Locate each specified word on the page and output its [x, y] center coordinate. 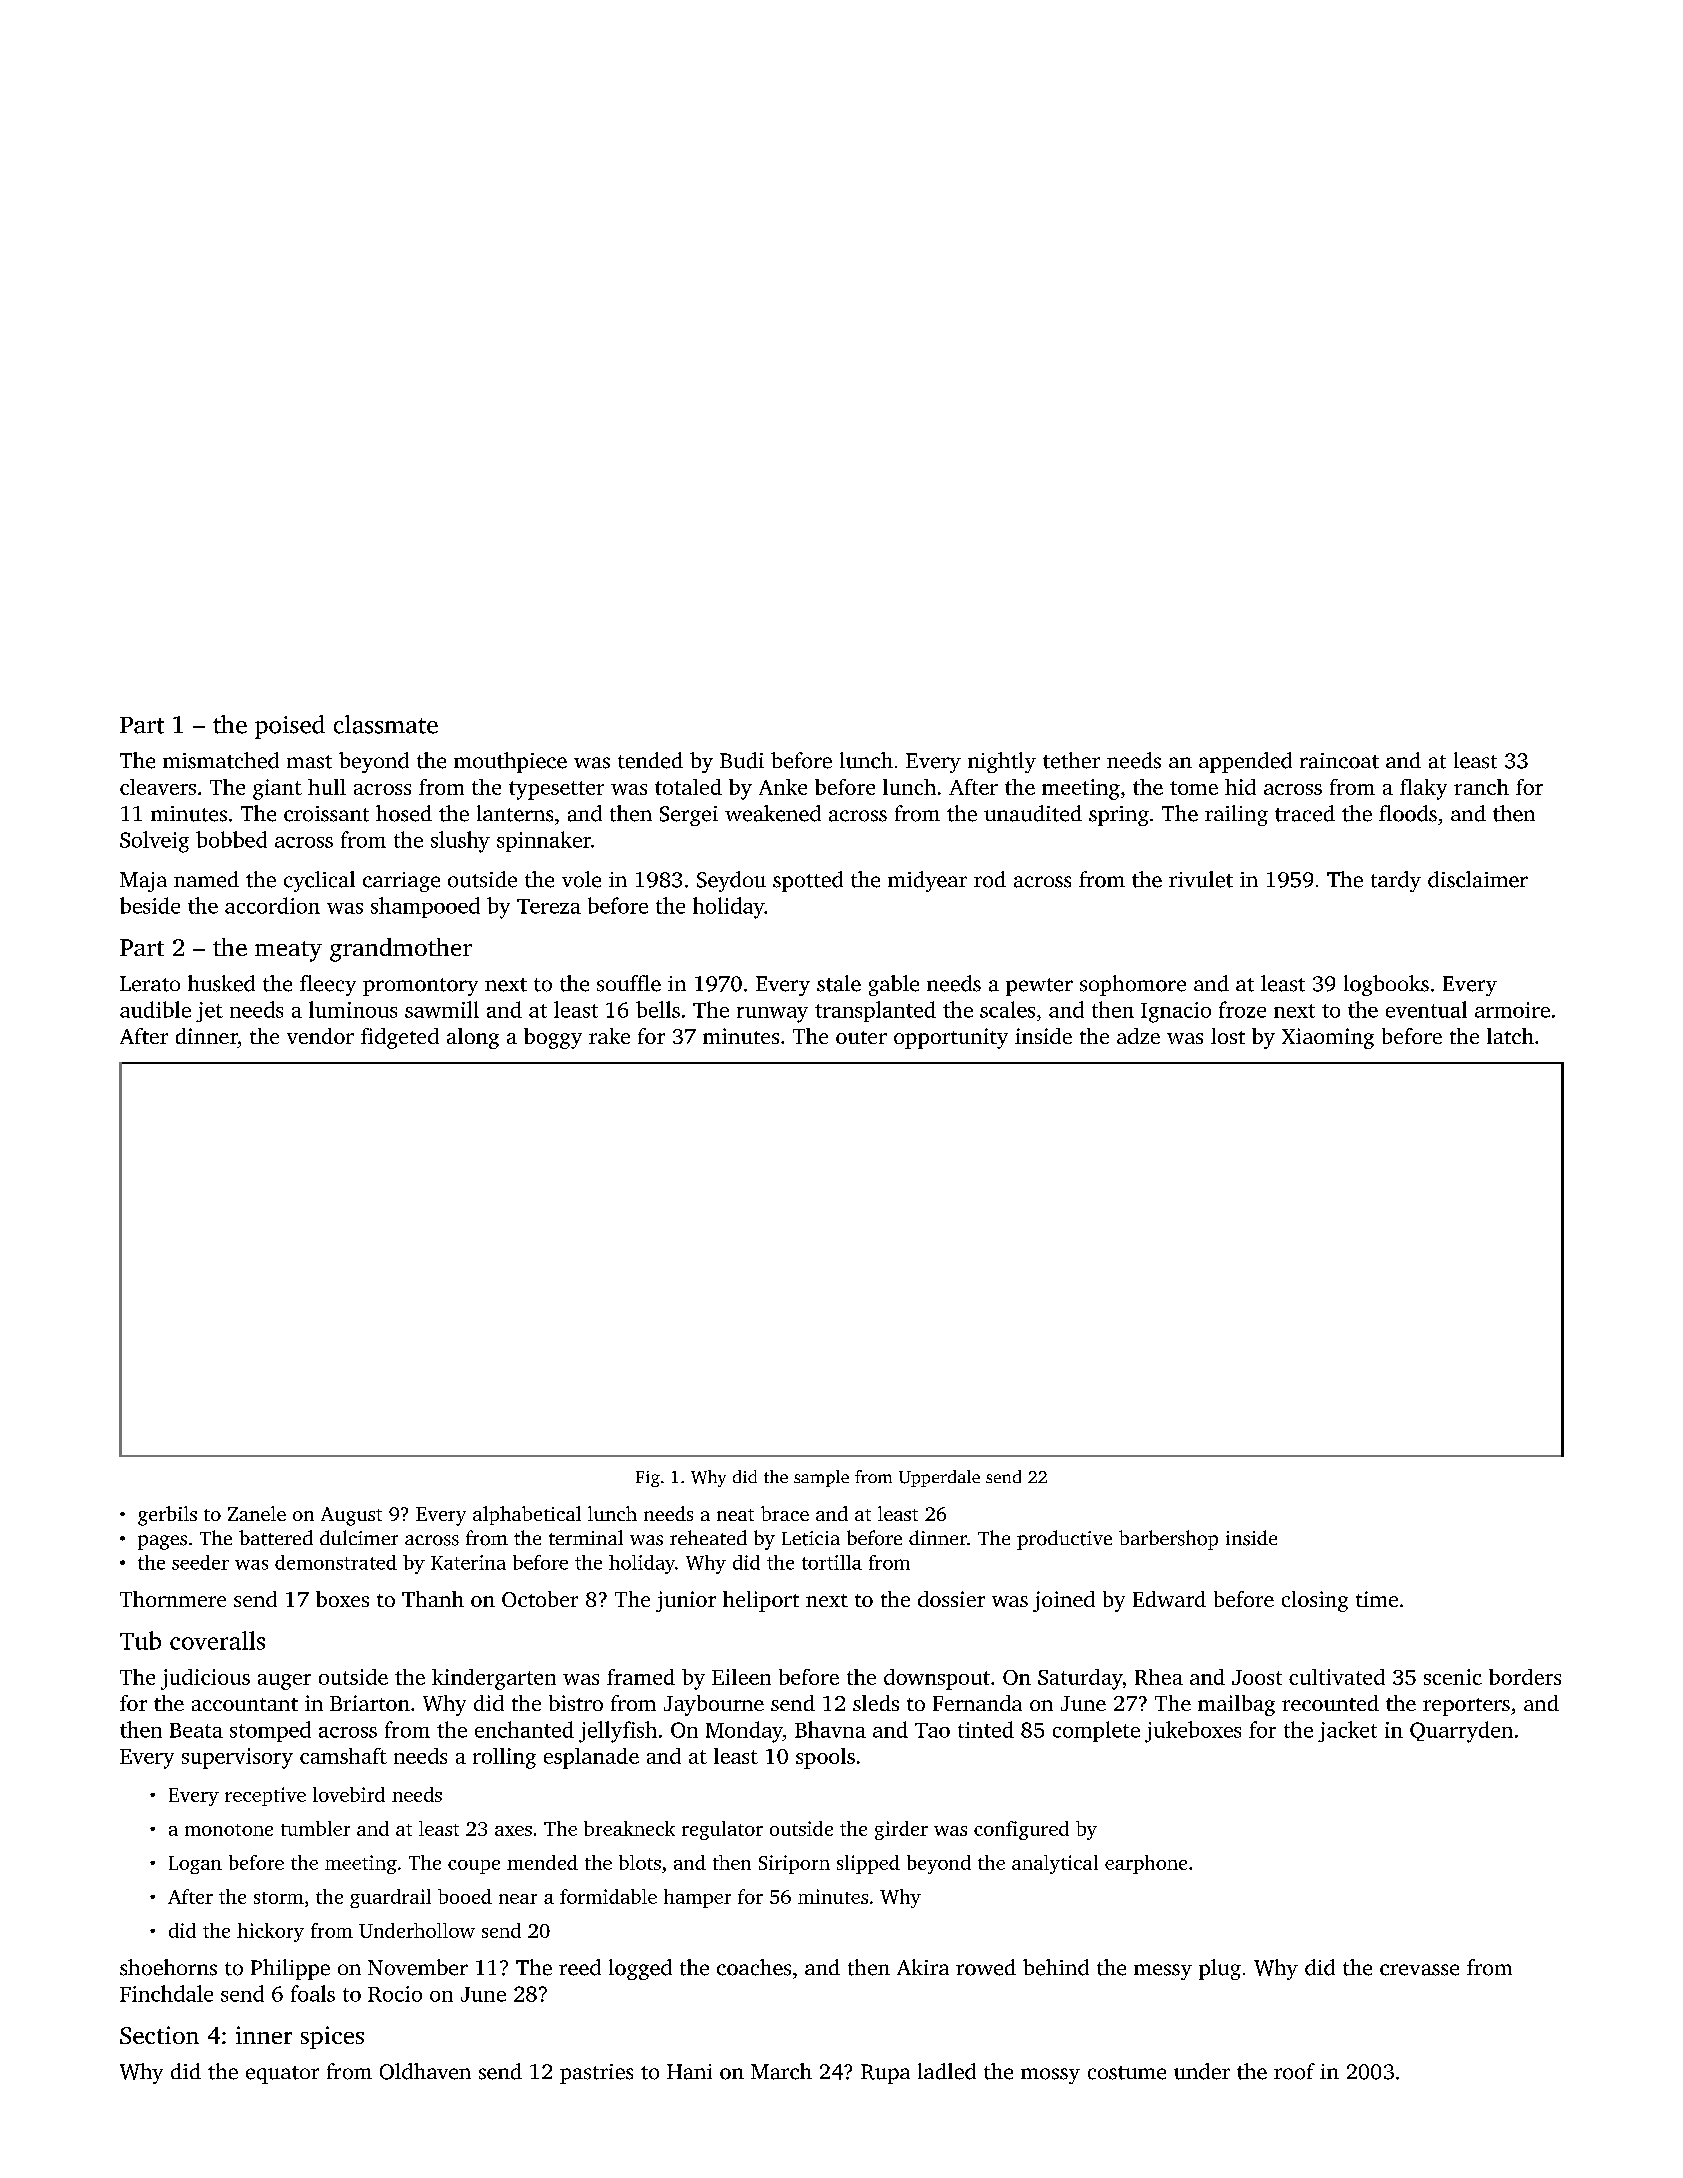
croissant [326, 814]
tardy [1396, 881]
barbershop [1168, 1540]
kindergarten [494, 1679]
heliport [761, 1601]
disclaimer [1478, 879]
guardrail [390, 1898]
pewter [1039, 987]
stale [839, 983]
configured [1021, 1830]
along [473, 1038]
